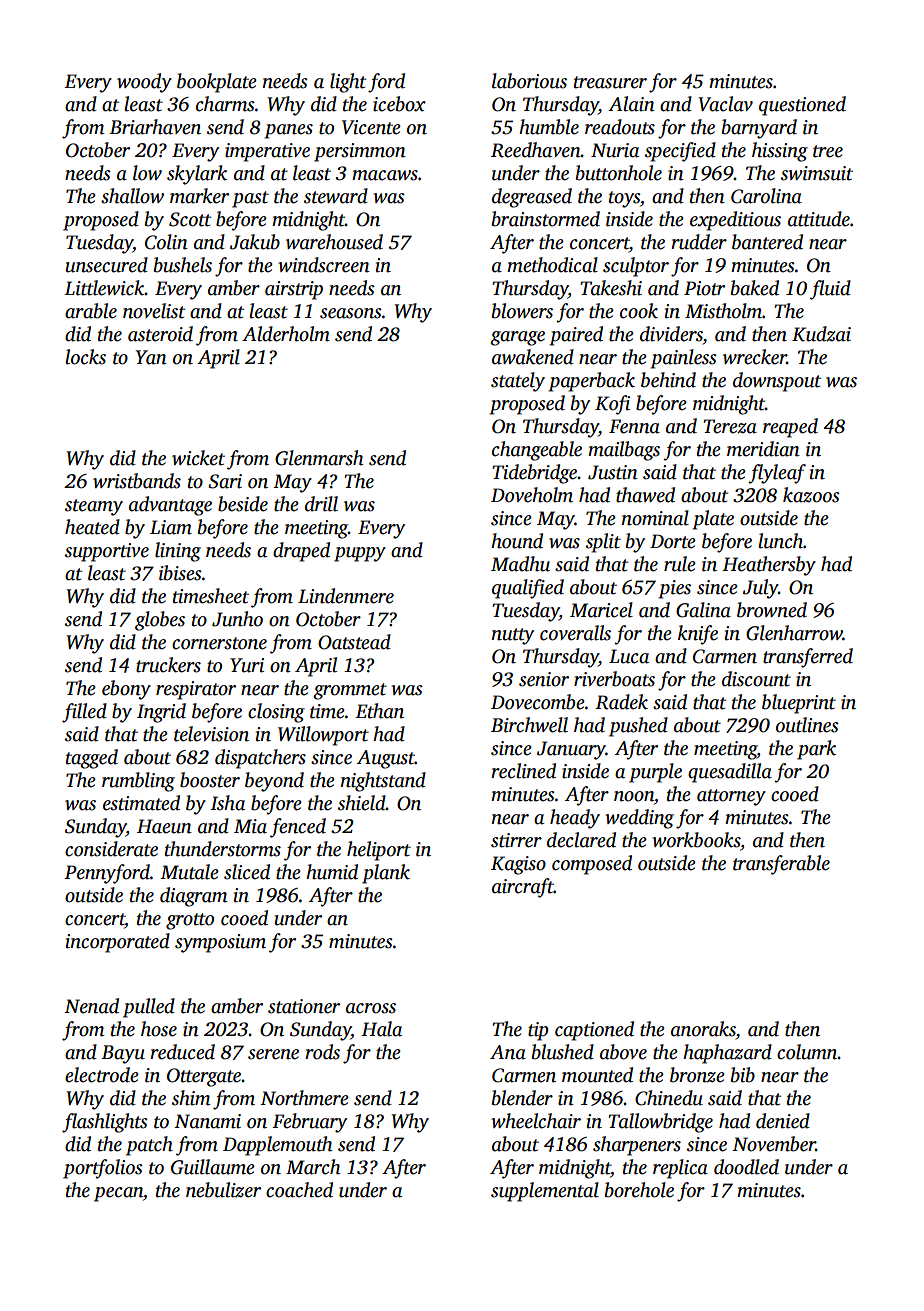 Image resolution: width=924 pixels, height=1311 pixels. Describe the element at coordinates (180, 573) in the screenshot. I see `ibises` at that location.
